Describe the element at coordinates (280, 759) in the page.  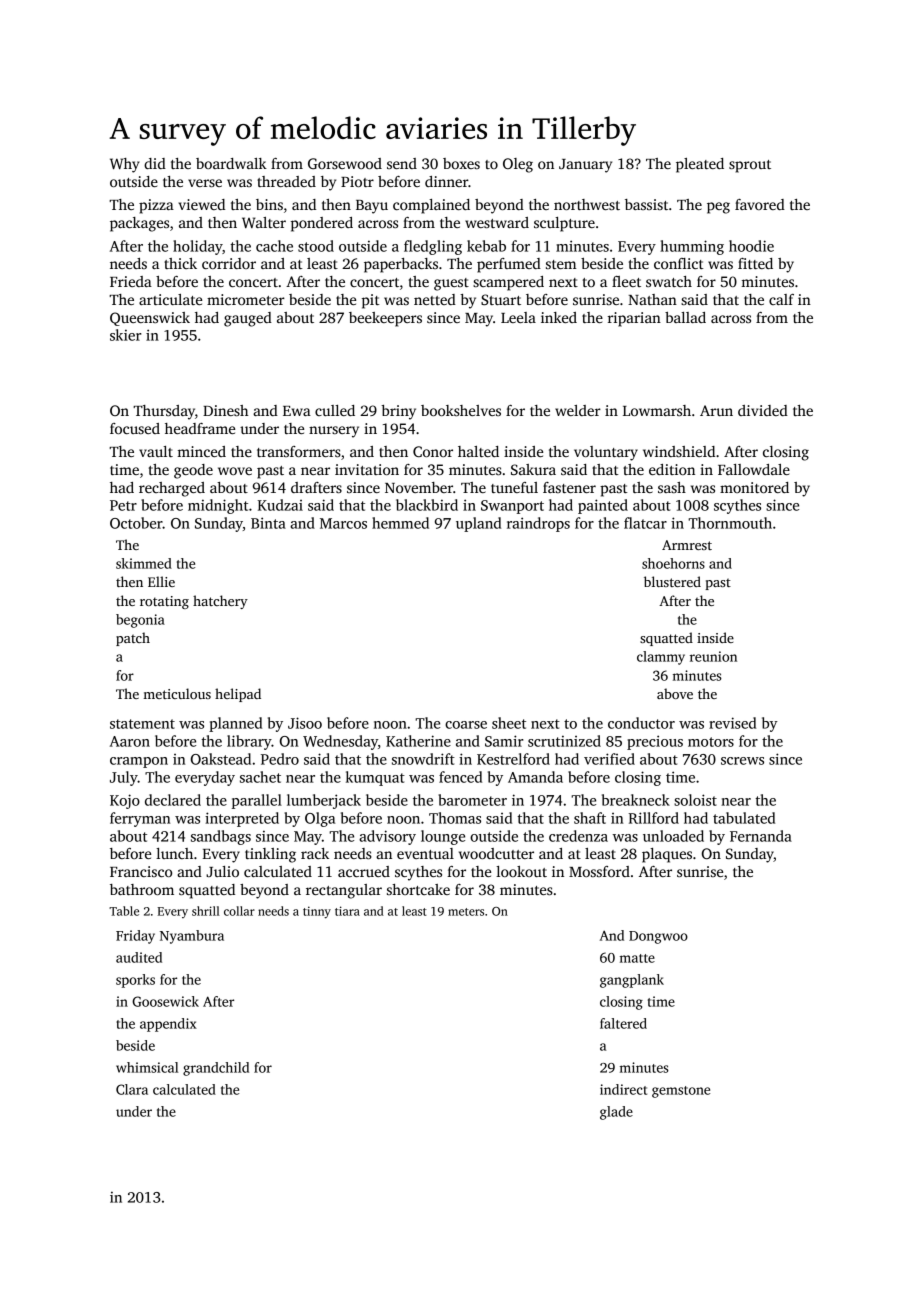
I see `Pedro` at that location.
